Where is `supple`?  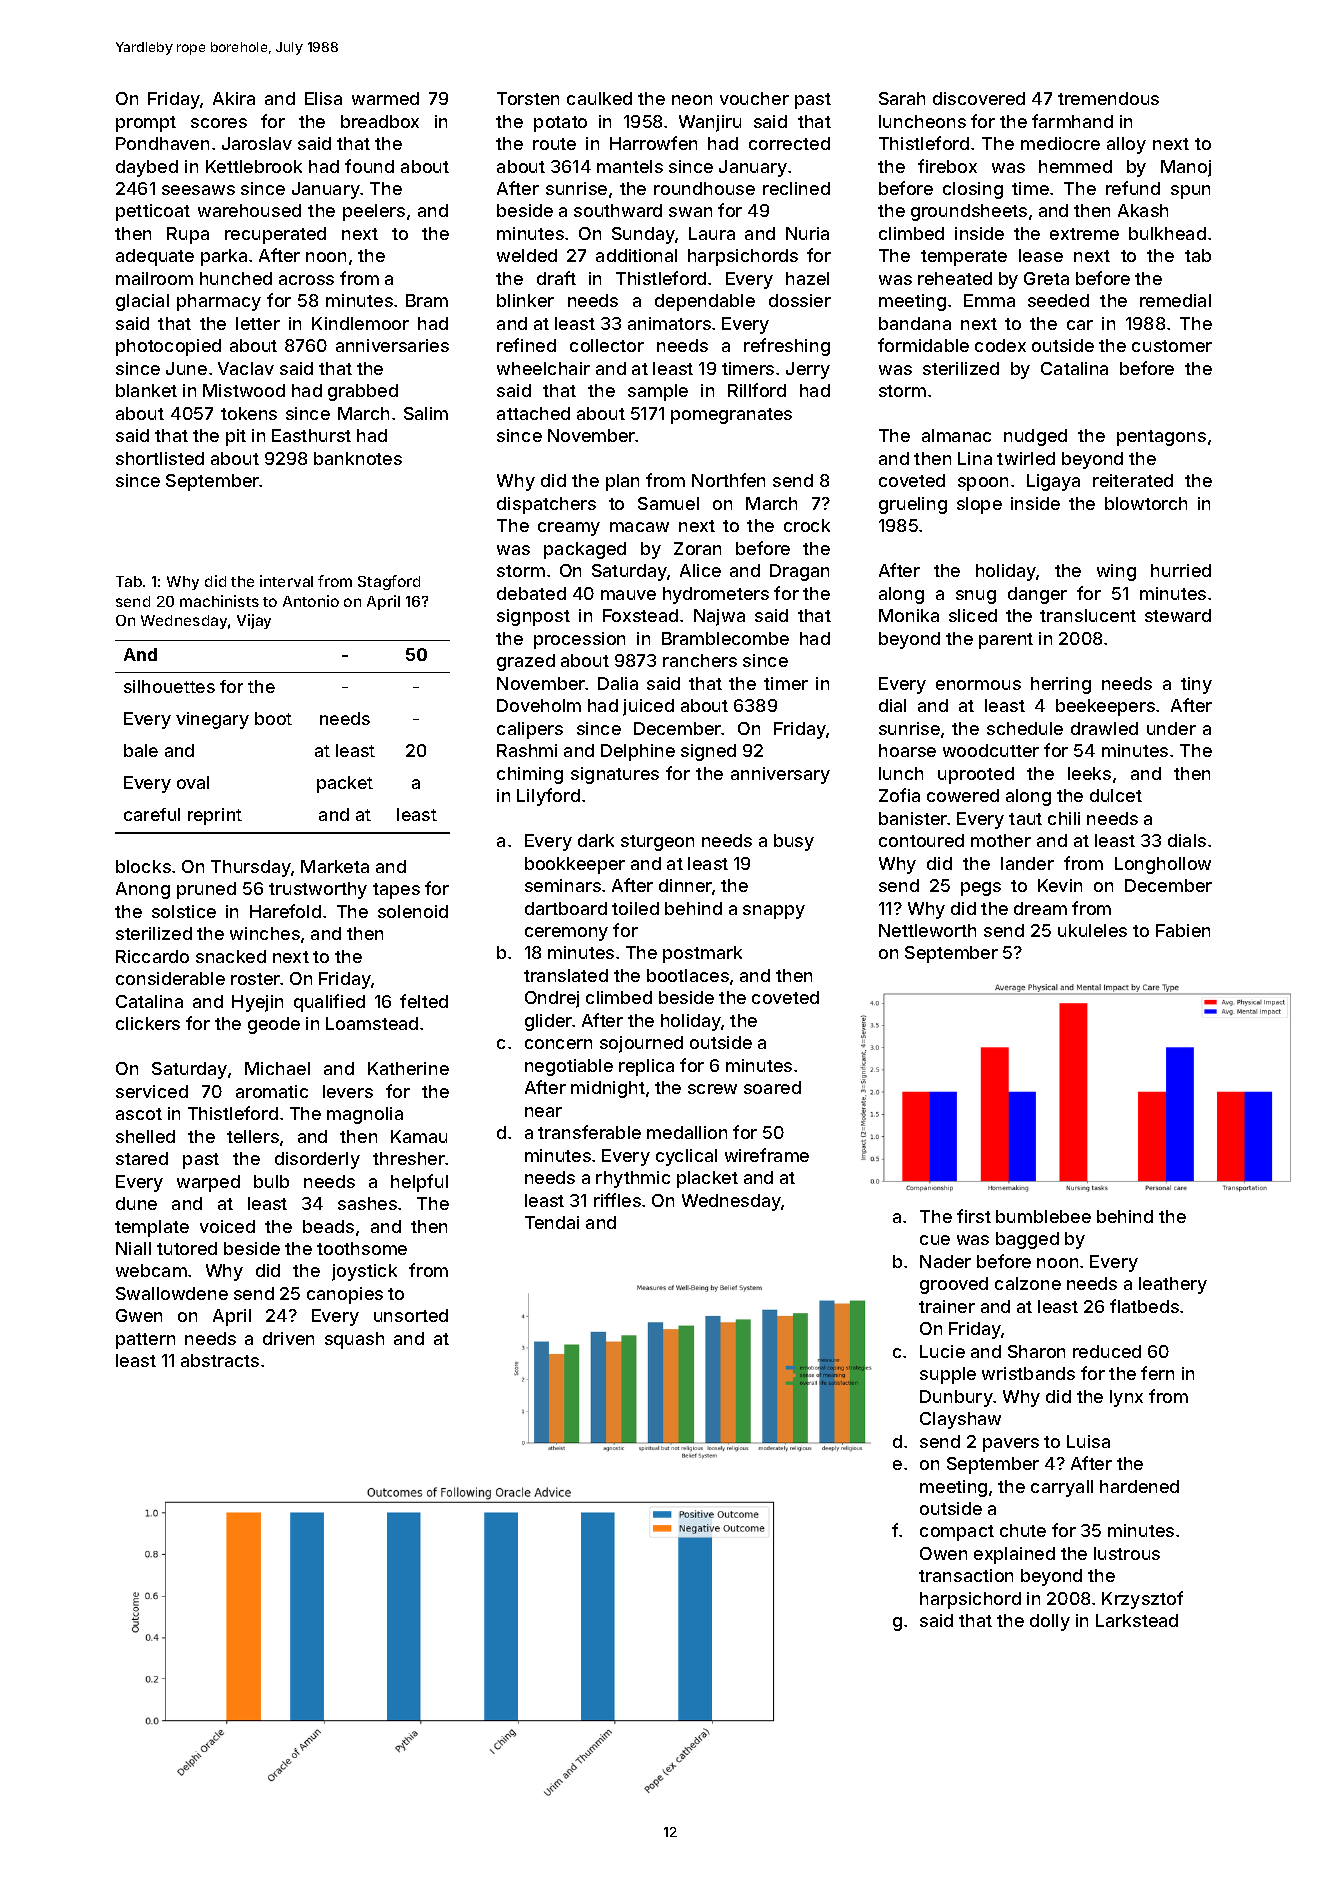 supple is located at coordinates (948, 1375).
